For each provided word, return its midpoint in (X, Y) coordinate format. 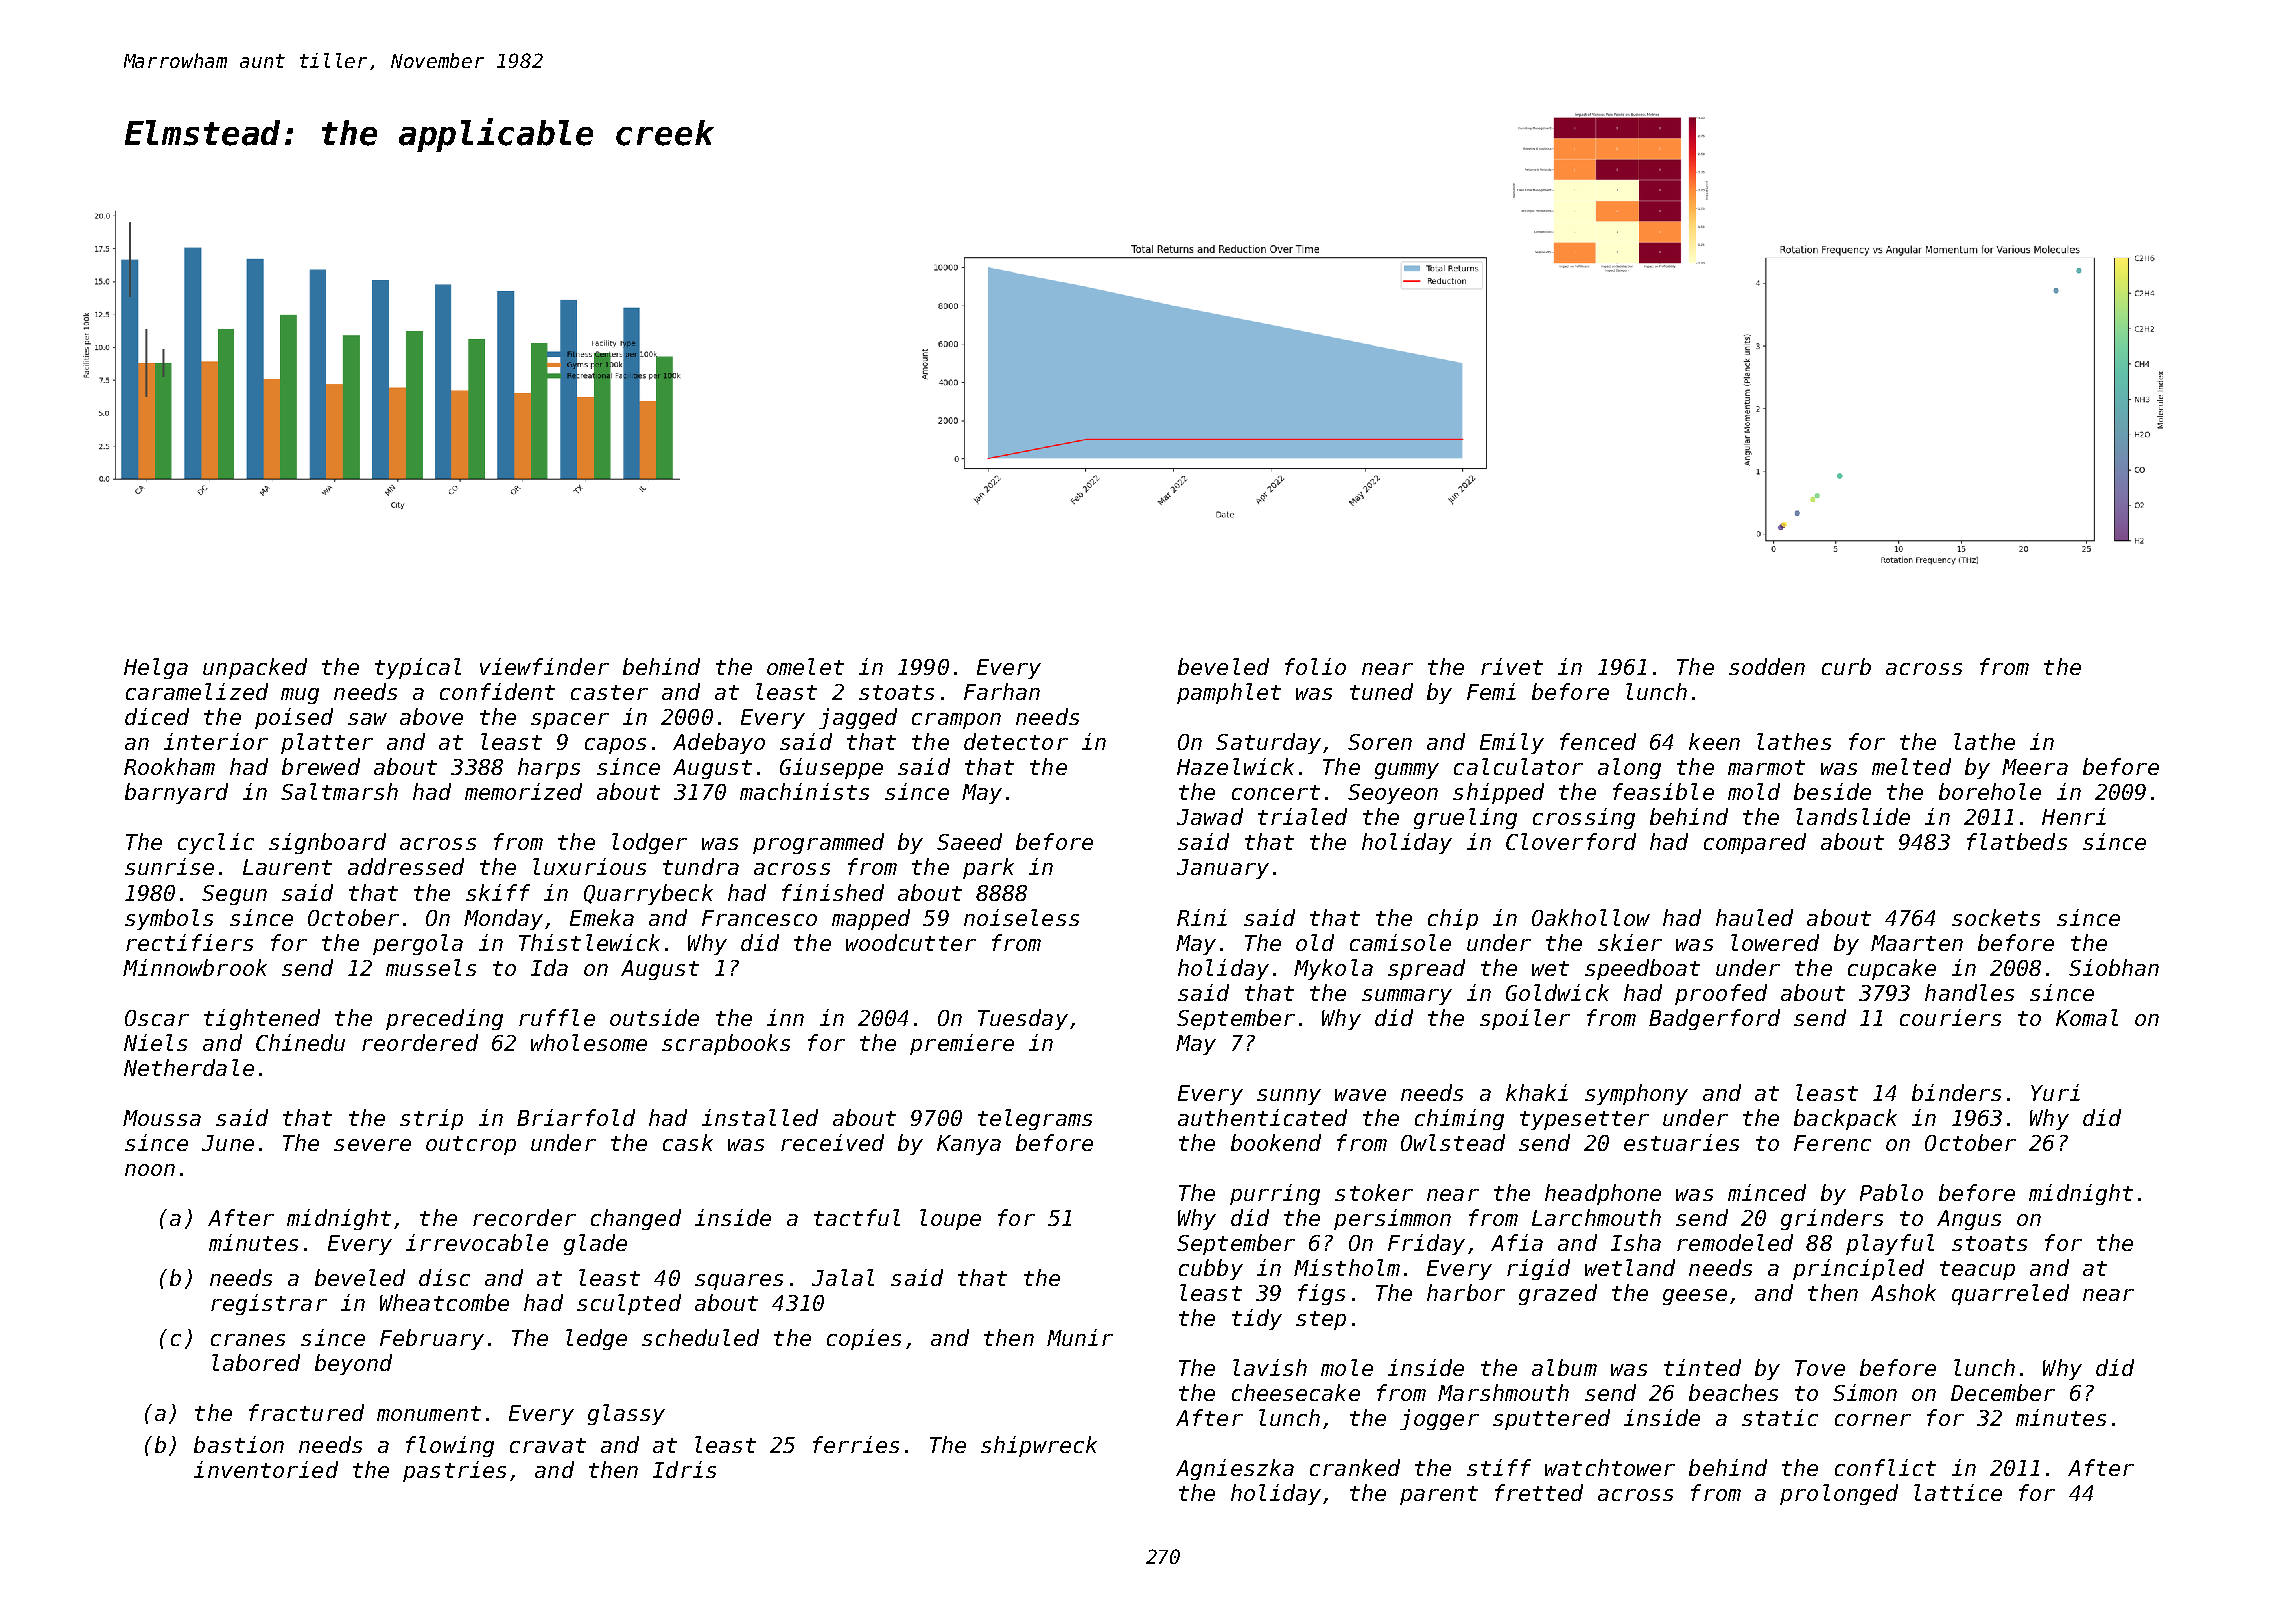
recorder (524, 1217)
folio (1315, 666)
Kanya (969, 1145)
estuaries (1681, 1142)
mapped (871, 919)
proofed (1721, 994)
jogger (1439, 1419)
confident (497, 691)
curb (1846, 666)
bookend (1276, 1142)
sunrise (169, 866)
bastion (239, 1444)
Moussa (162, 1118)
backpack (1845, 1119)
